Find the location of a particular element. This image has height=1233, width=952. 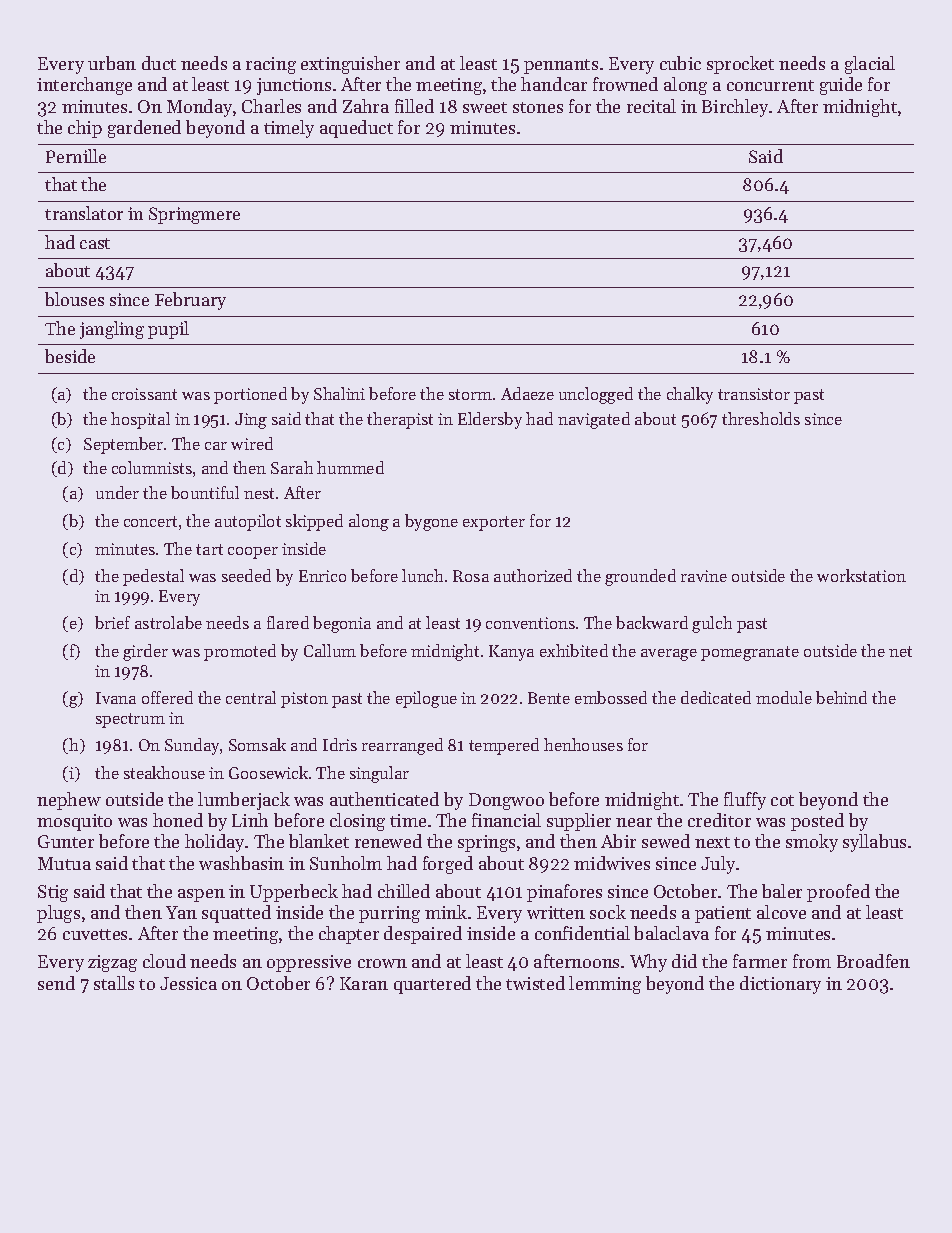

ravine is located at coordinates (704, 576).
